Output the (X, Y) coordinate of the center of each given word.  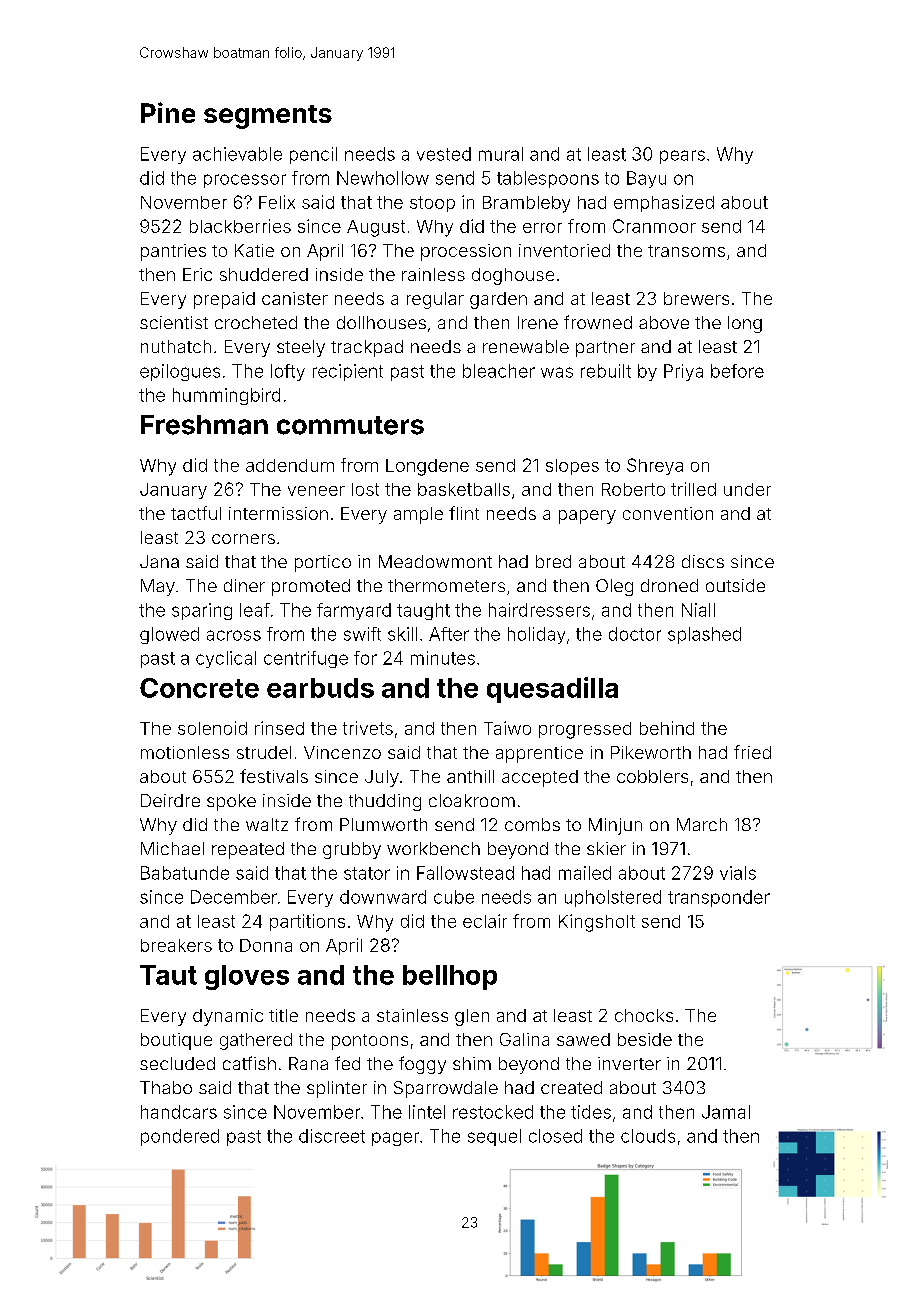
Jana (159, 561)
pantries (173, 252)
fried (752, 752)
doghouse (513, 276)
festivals (274, 776)
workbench (433, 848)
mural (501, 154)
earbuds (320, 688)
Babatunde (185, 873)
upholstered (613, 898)
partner (605, 349)
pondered (180, 1137)
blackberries (240, 226)
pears (682, 157)
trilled (693, 489)
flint (464, 513)
